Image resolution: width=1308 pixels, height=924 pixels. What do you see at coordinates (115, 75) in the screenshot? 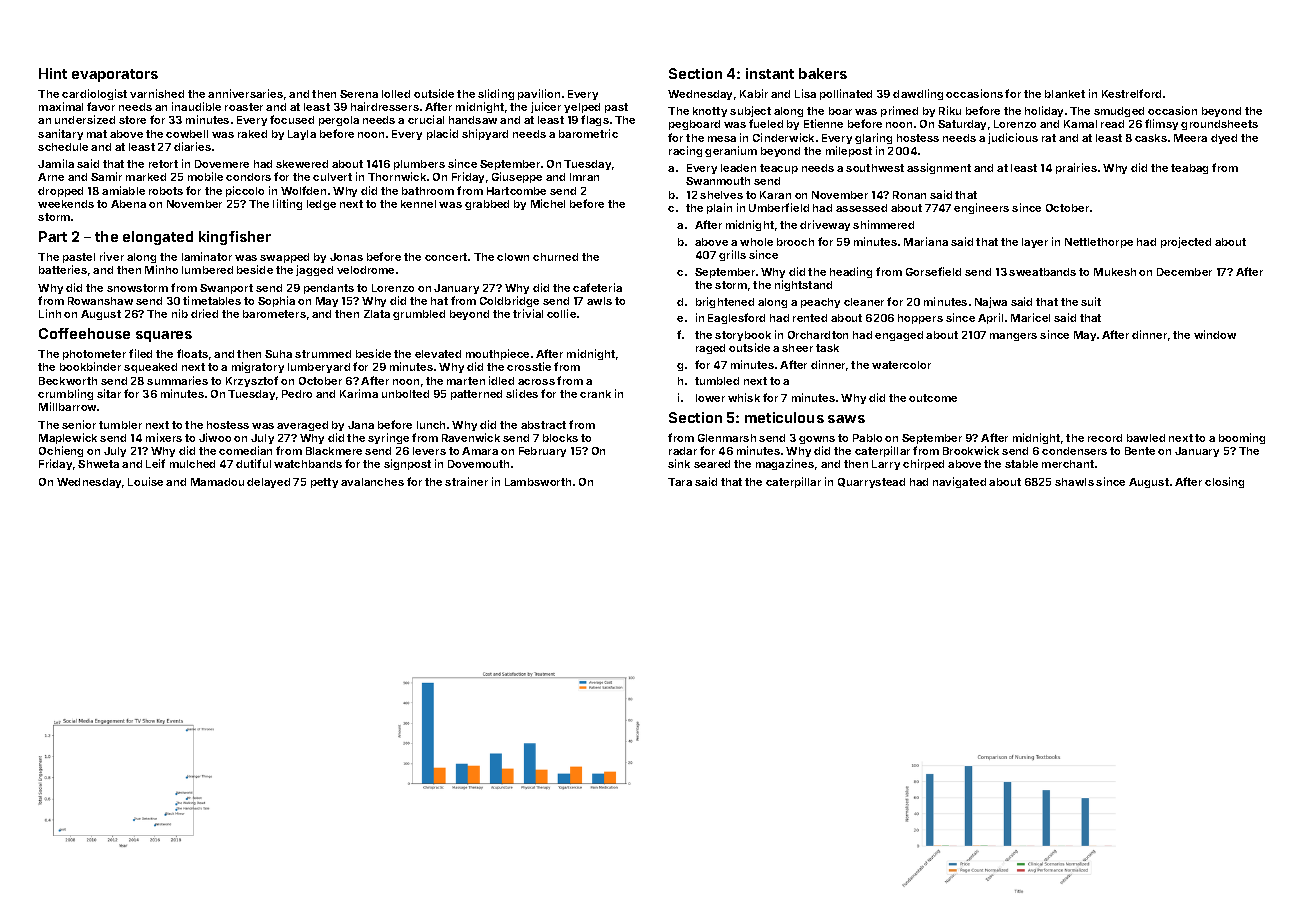
I see `evaporators` at bounding box center [115, 75].
